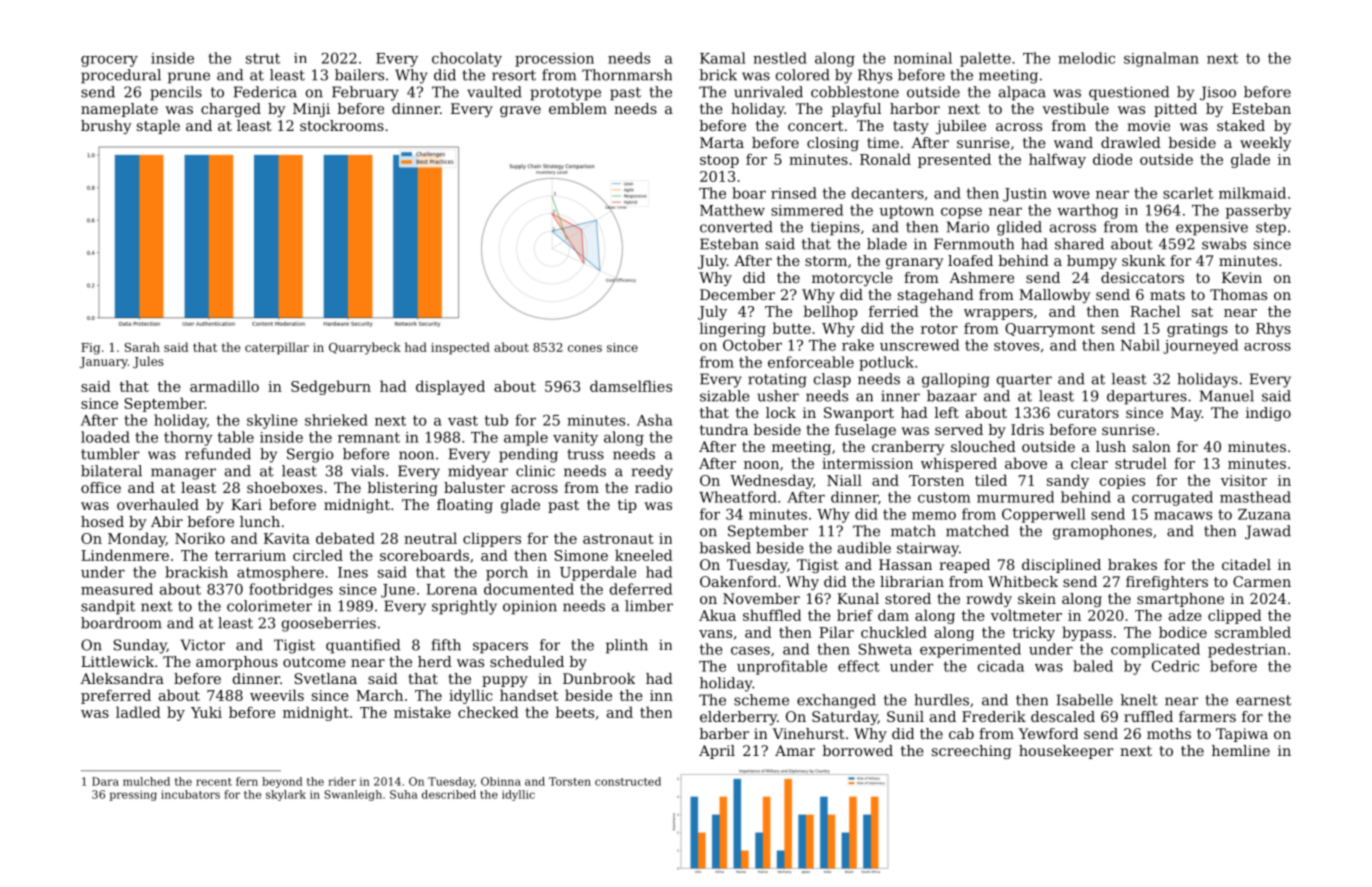  Describe the element at coordinates (329, 624) in the page. I see `gooseberries` at that location.
